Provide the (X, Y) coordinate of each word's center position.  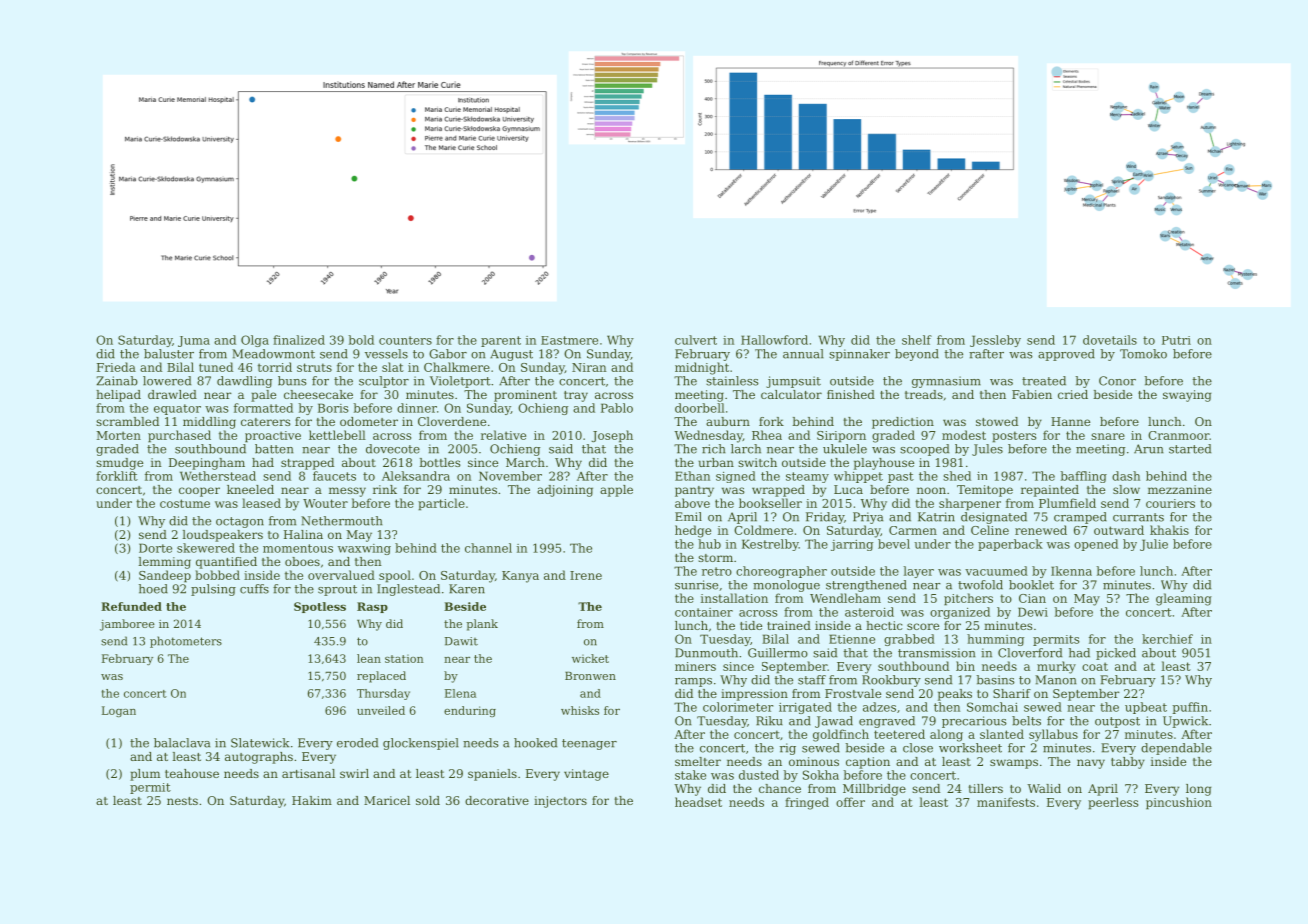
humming (995, 640)
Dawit (461, 641)
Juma (194, 341)
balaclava (182, 743)
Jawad (834, 722)
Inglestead (408, 590)
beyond (917, 355)
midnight (702, 368)
